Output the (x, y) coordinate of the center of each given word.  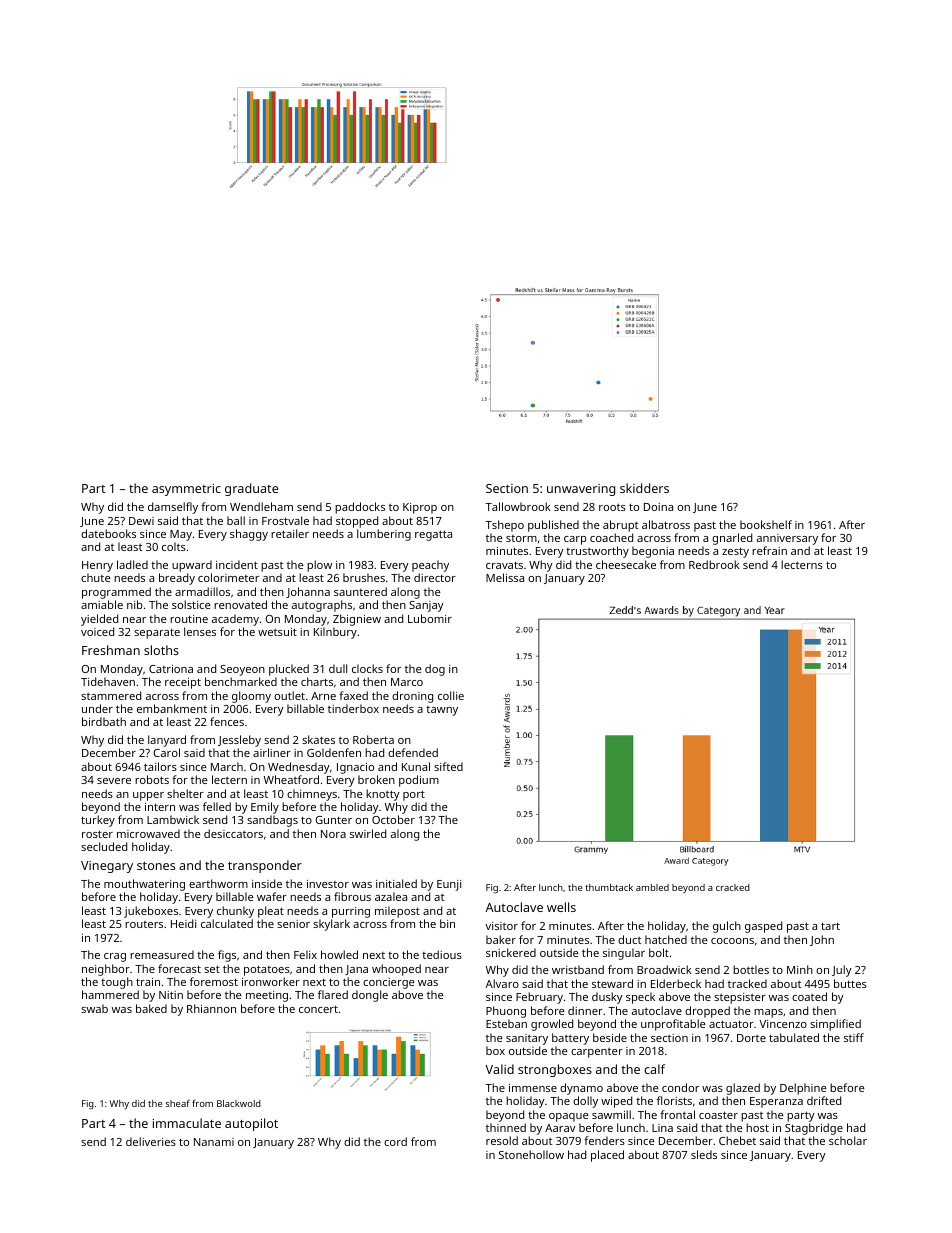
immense (533, 1088)
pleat (271, 912)
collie (451, 695)
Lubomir (430, 618)
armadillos (202, 591)
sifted (448, 766)
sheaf (178, 1103)
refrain (769, 550)
